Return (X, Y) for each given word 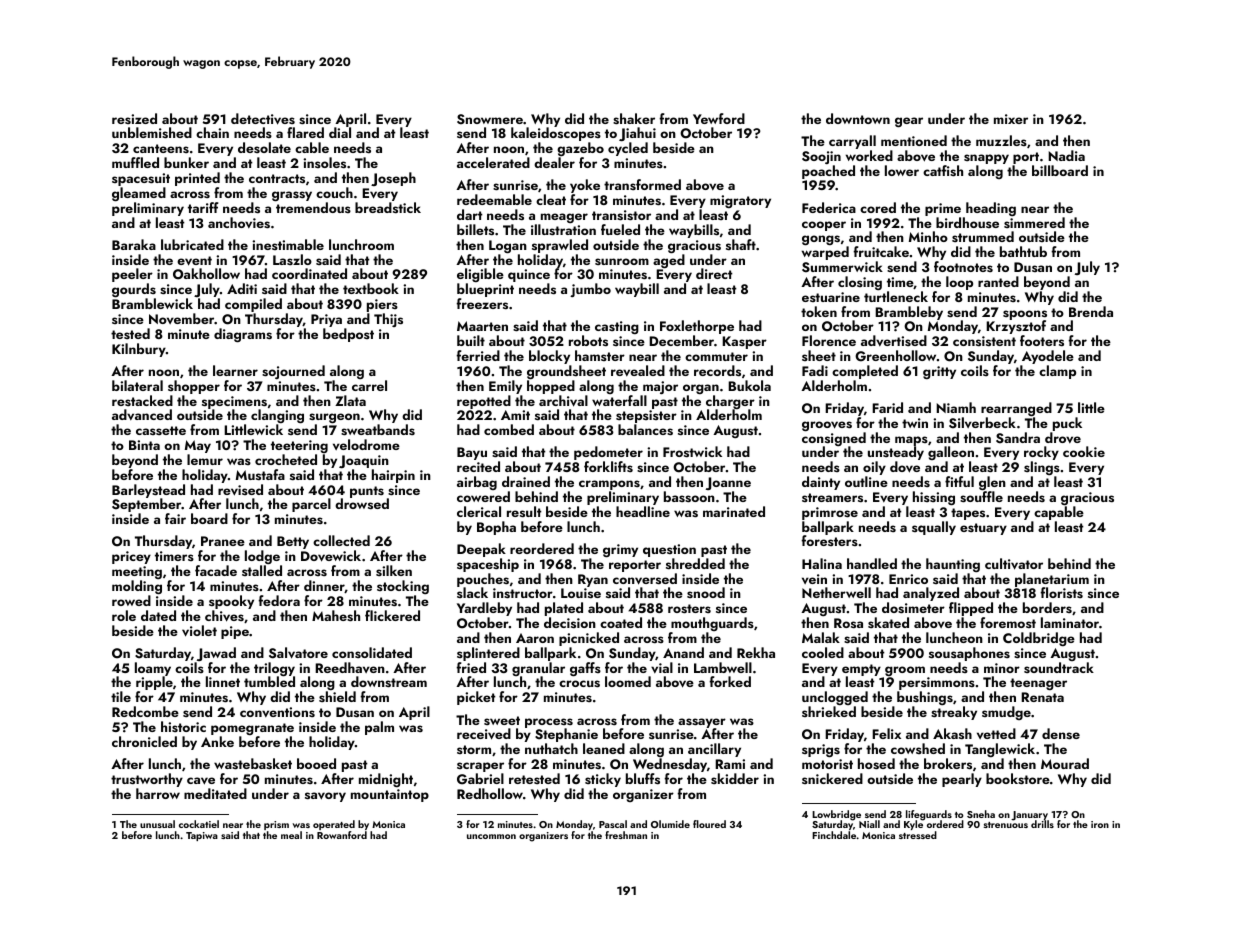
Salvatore (298, 653)
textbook (371, 288)
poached (828, 172)
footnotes (963, 266)
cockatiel (199, 824)
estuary (983, 529)
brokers (948, 763)
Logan (508, 246)
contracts (277, 178)
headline (643, 511)
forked (730, 681)
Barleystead (148, 491)
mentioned (914, 140)
